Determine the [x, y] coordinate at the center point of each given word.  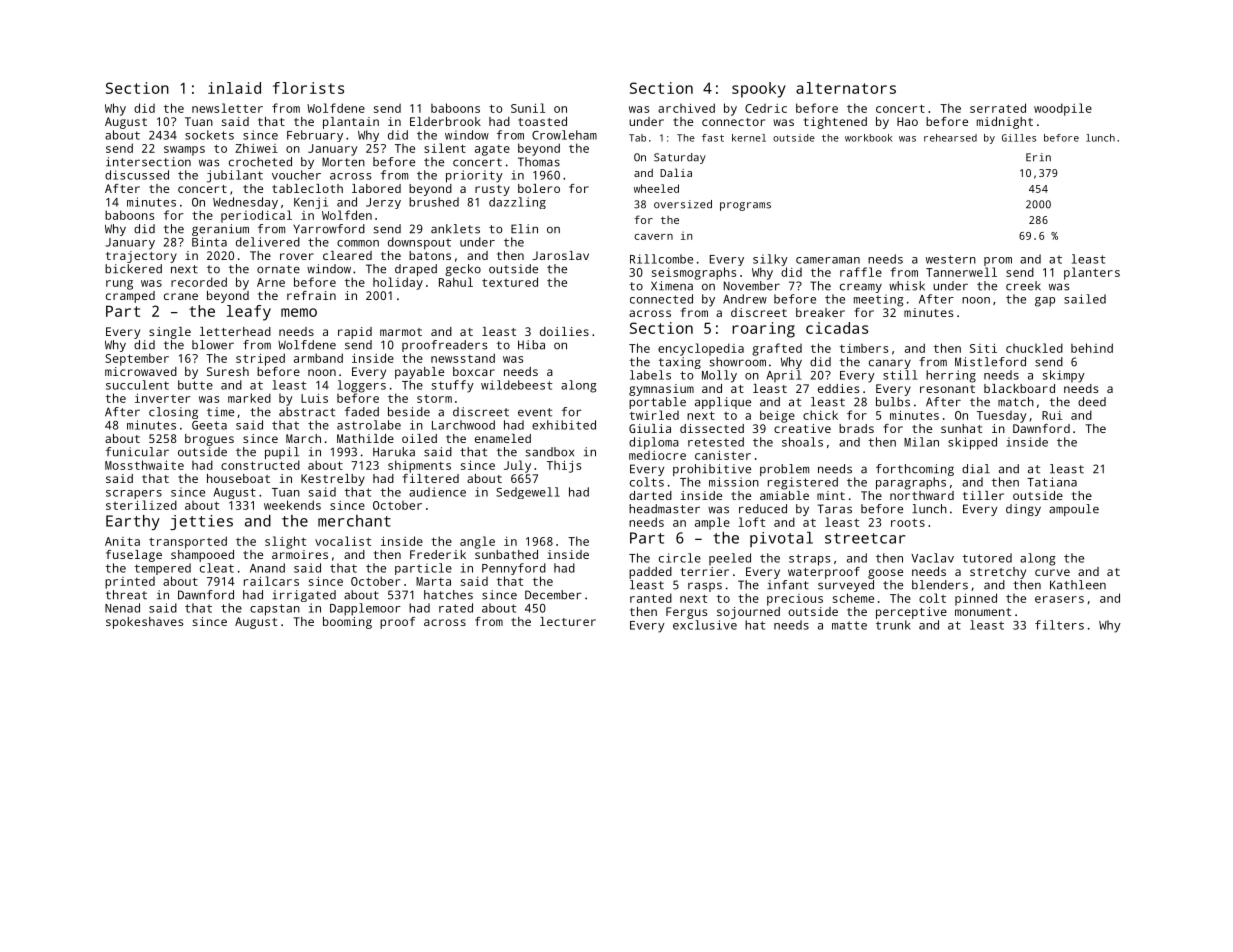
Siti [983, 348]
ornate [278, 269]
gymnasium [661, 390]
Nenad [122, 608]
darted [650, 495]
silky [770, 260]
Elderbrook [445, 121]
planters [1092, 273]
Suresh [228, 371]
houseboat [238, 478]
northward [922, 495]
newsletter [227, 108]
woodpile [1063, 109]
